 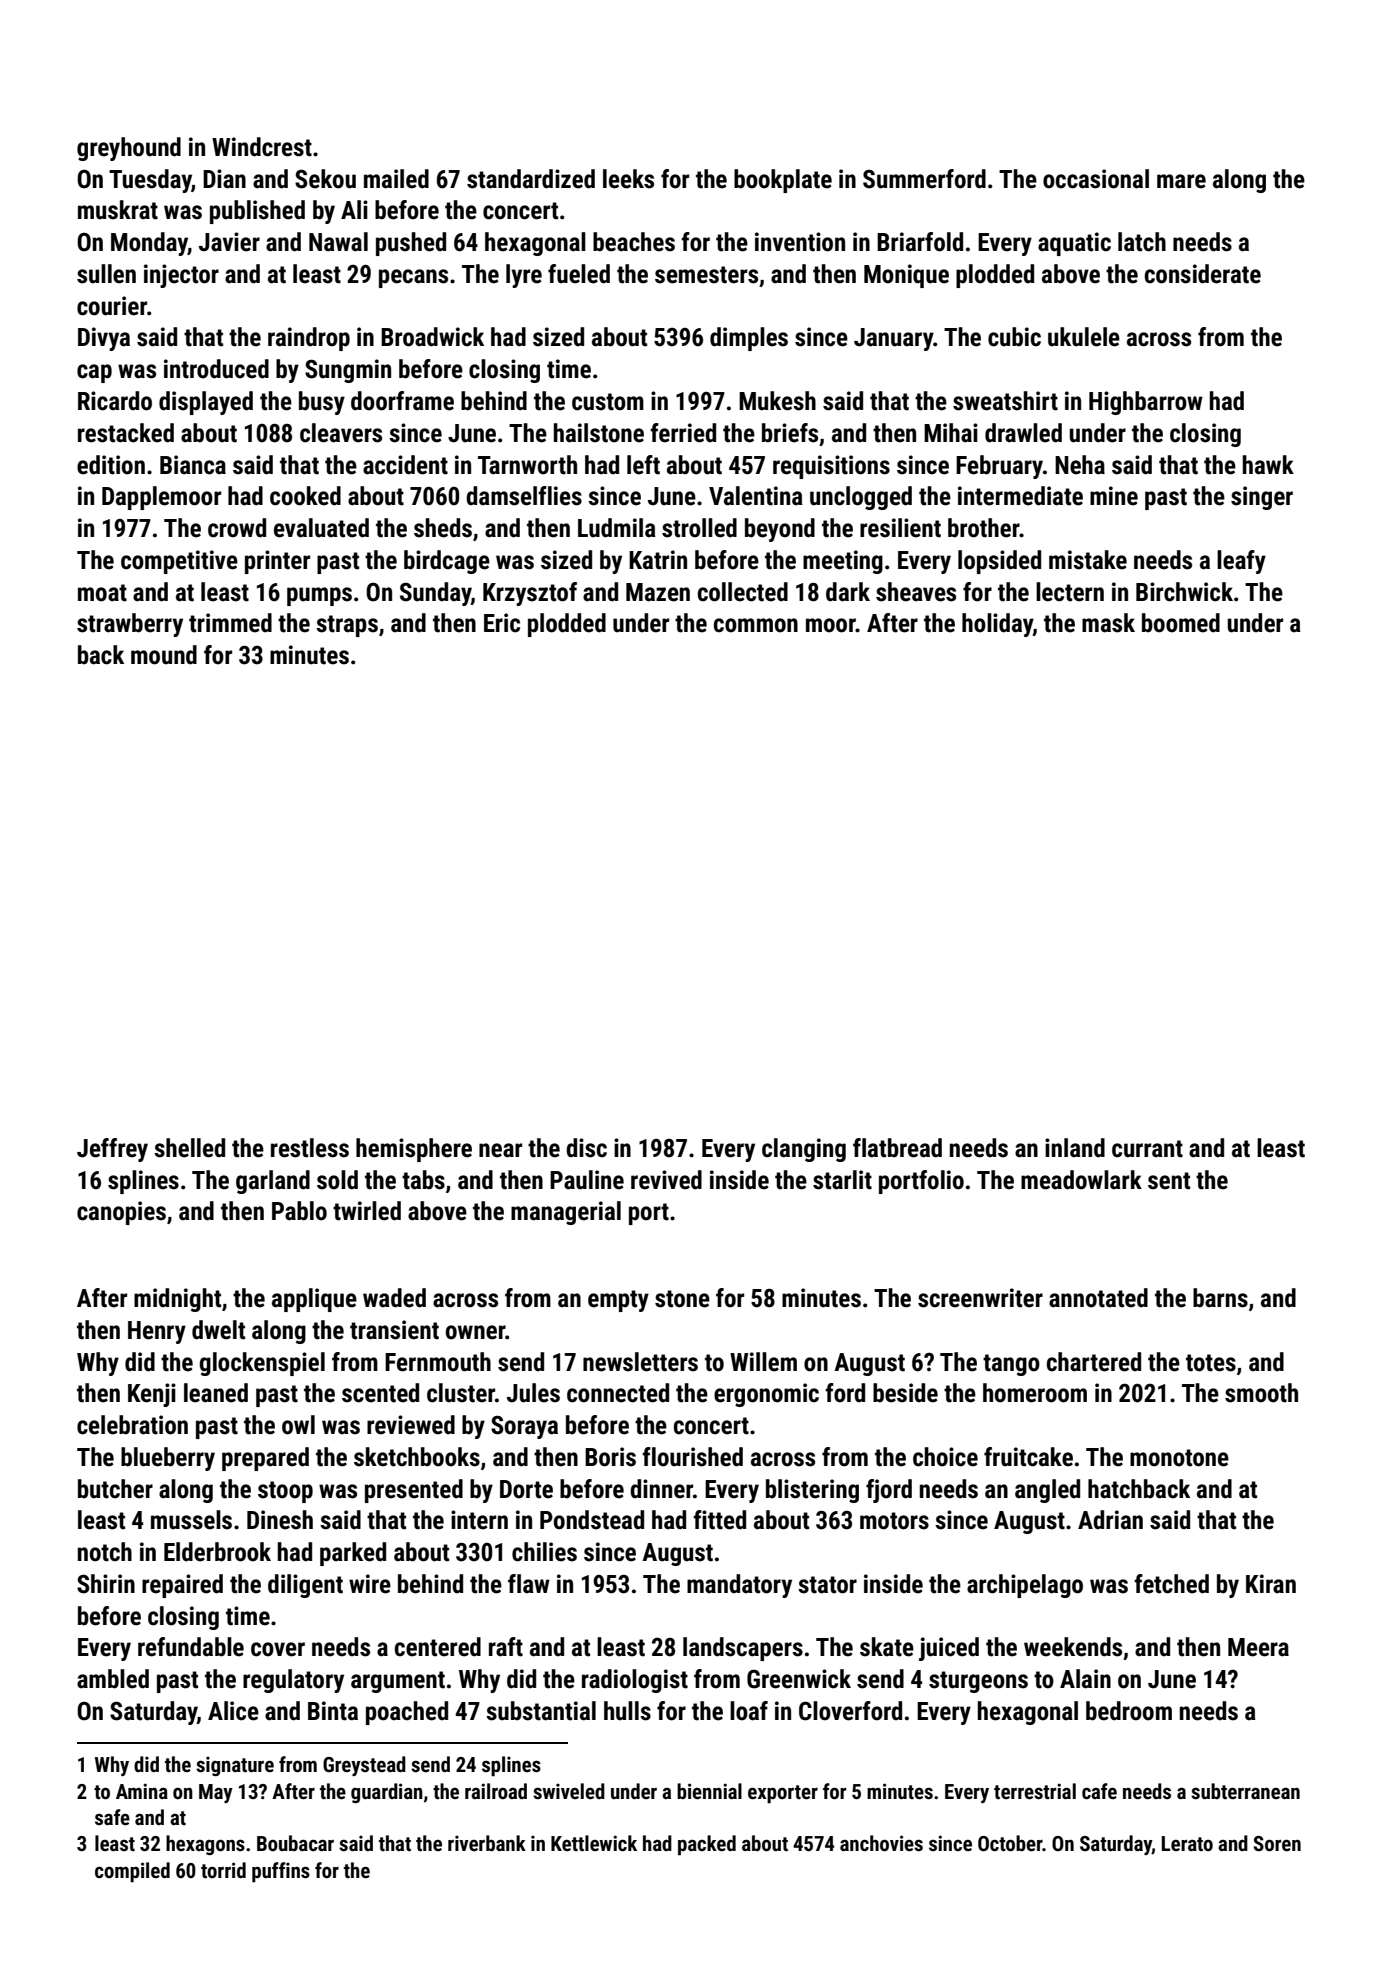 What do you see at coordinates (1271, 1584) in the document?
I see `Kiran` at bounding box center [1271, 1584].
